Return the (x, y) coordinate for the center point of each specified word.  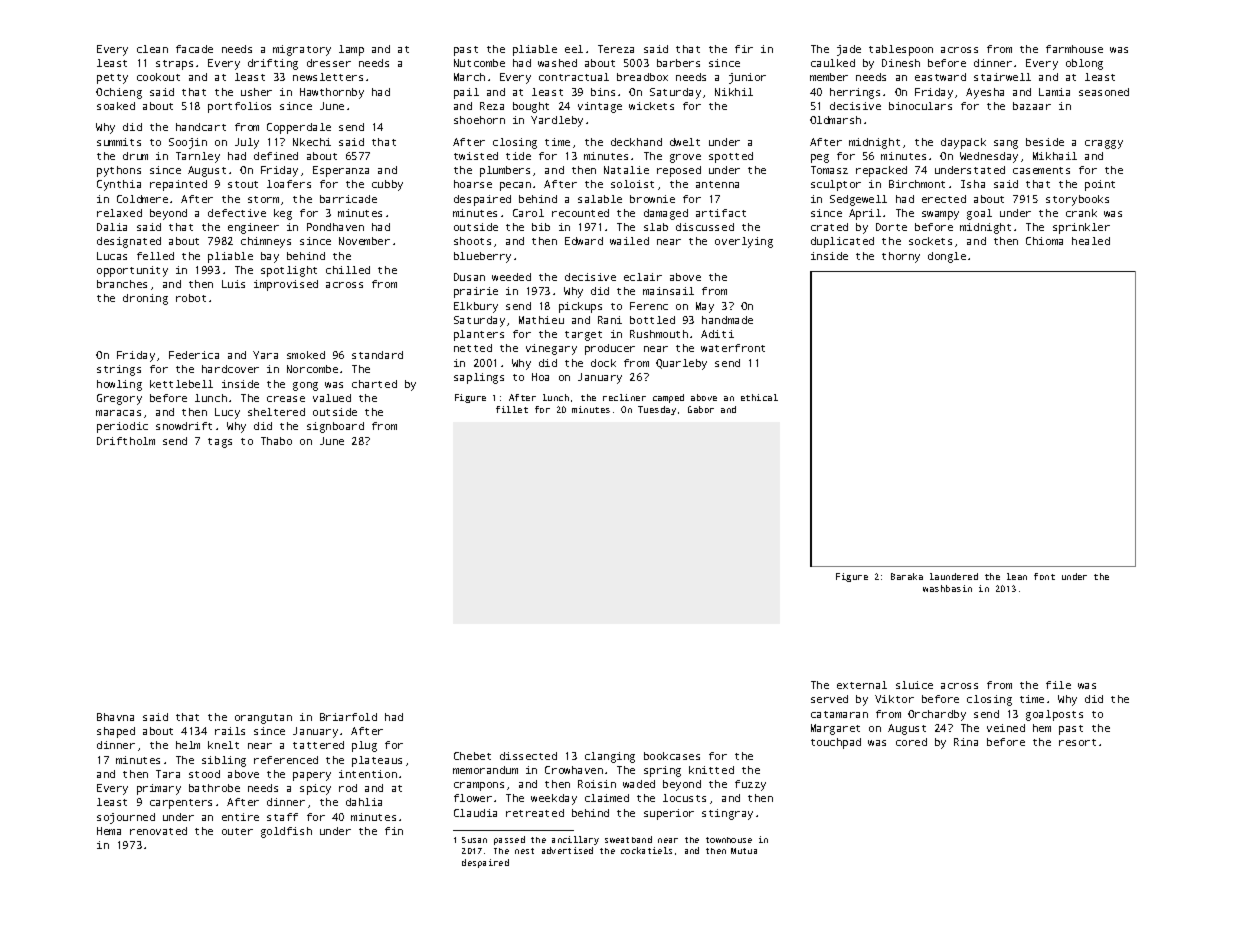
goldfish (286, 832)
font (1044, 576)
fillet (512, 409)
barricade (348, 199)
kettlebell (181, 384)
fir (744, 49)
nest (524, 851)
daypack (963, 143)
